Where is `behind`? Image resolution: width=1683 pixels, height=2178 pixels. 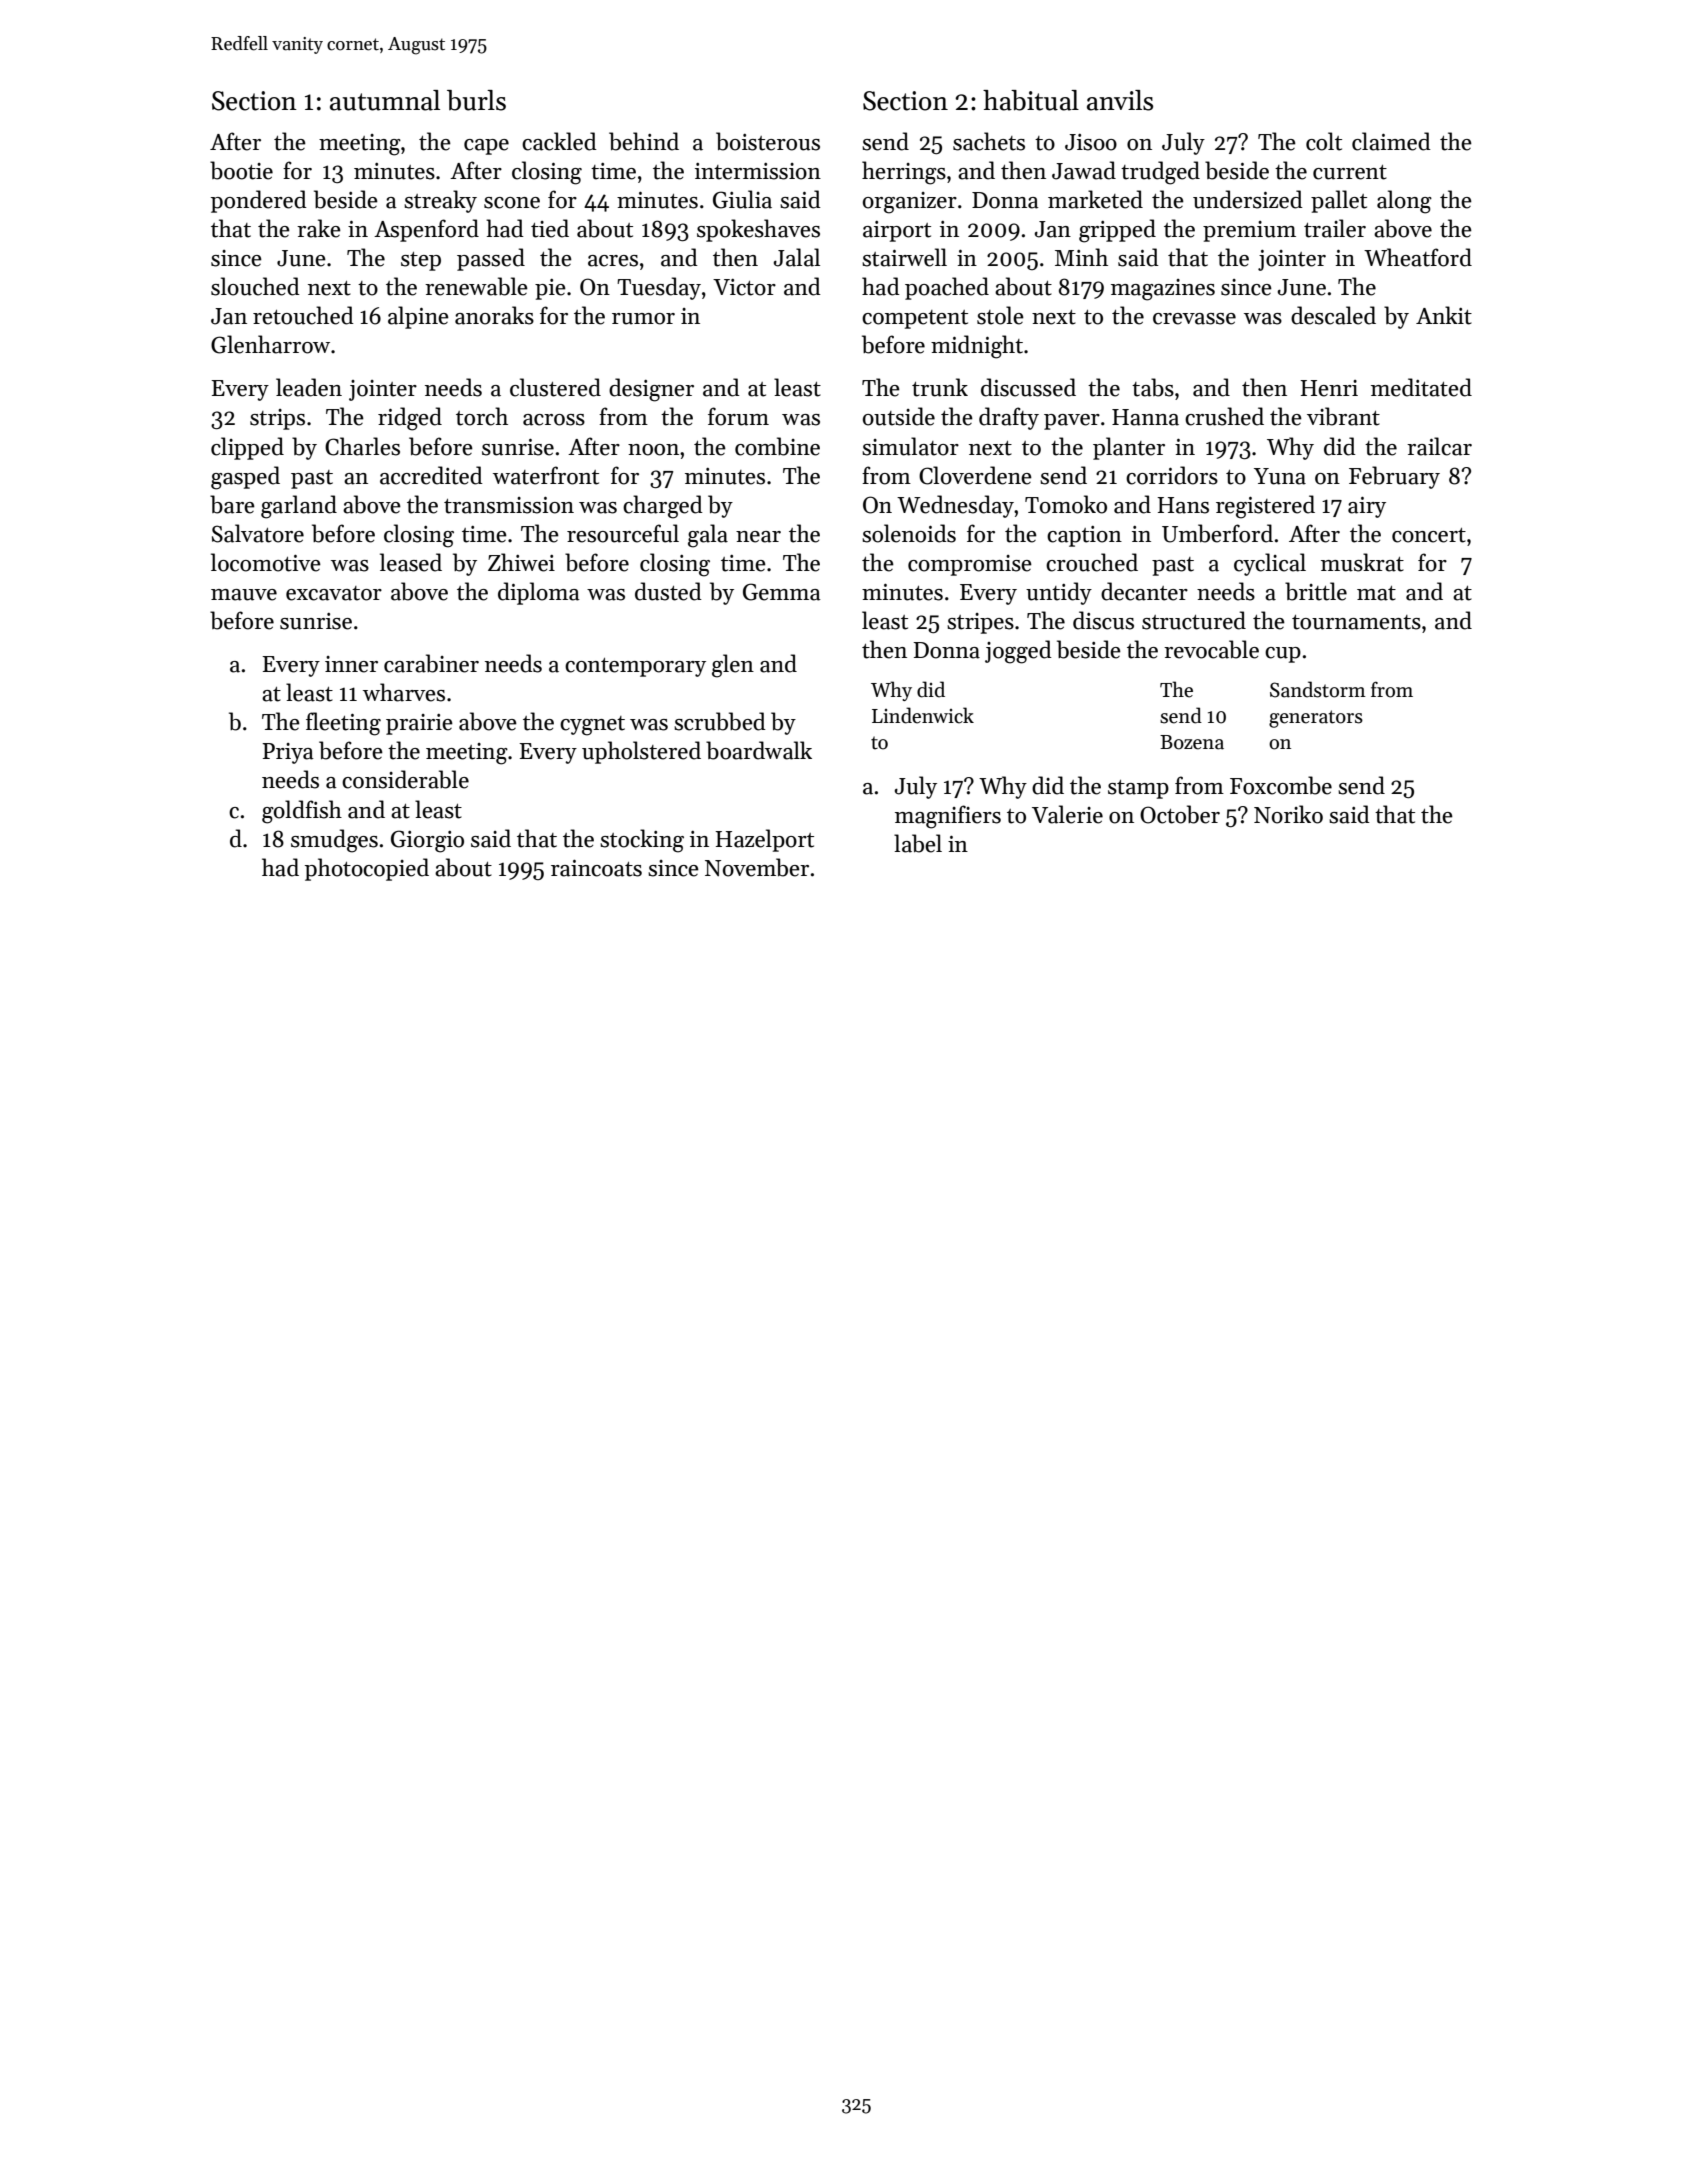
behind is located at coordinates (644, 141).
